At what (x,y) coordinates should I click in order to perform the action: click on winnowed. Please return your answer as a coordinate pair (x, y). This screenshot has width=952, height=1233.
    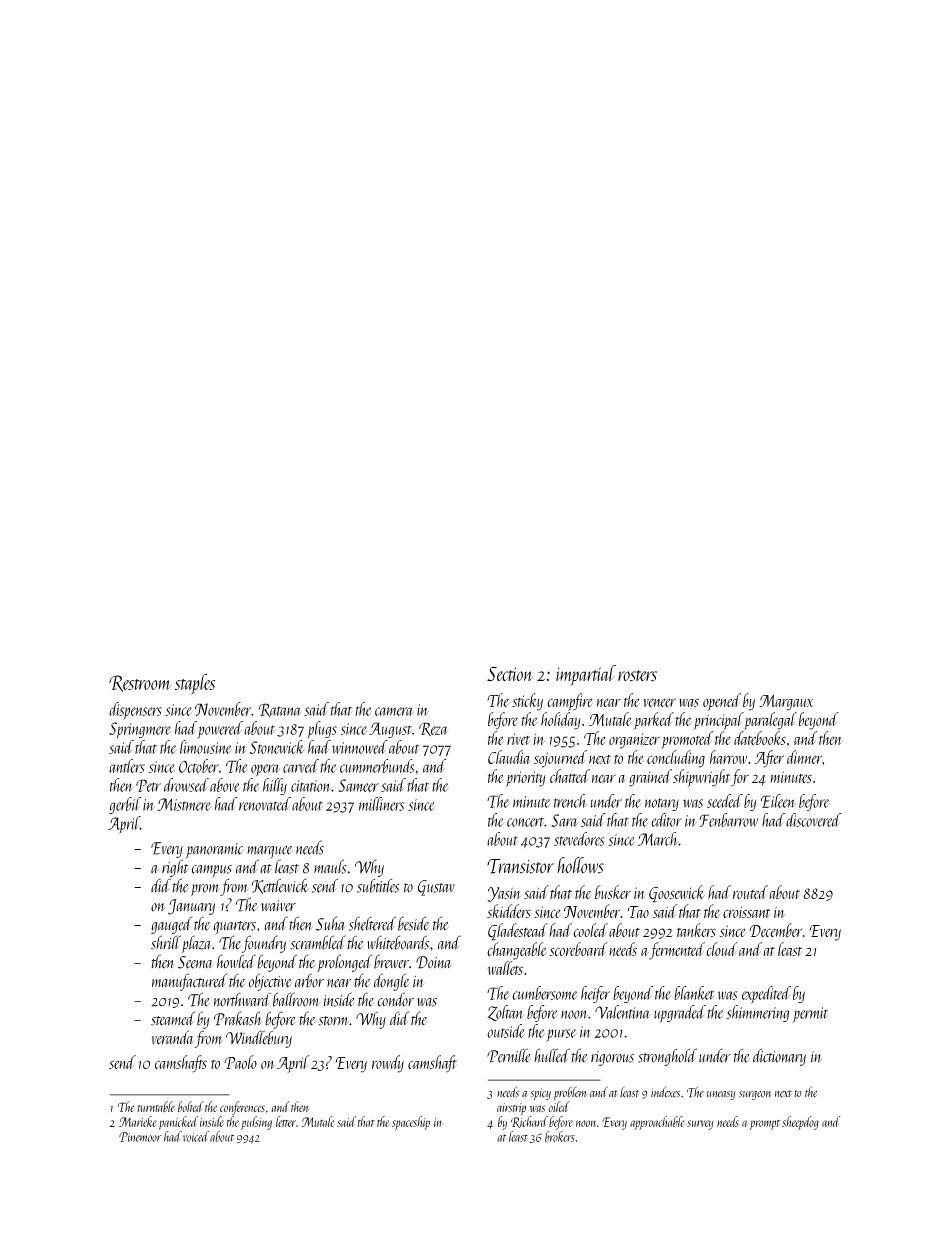
    Looking at the image, I should click on (360, 747).
